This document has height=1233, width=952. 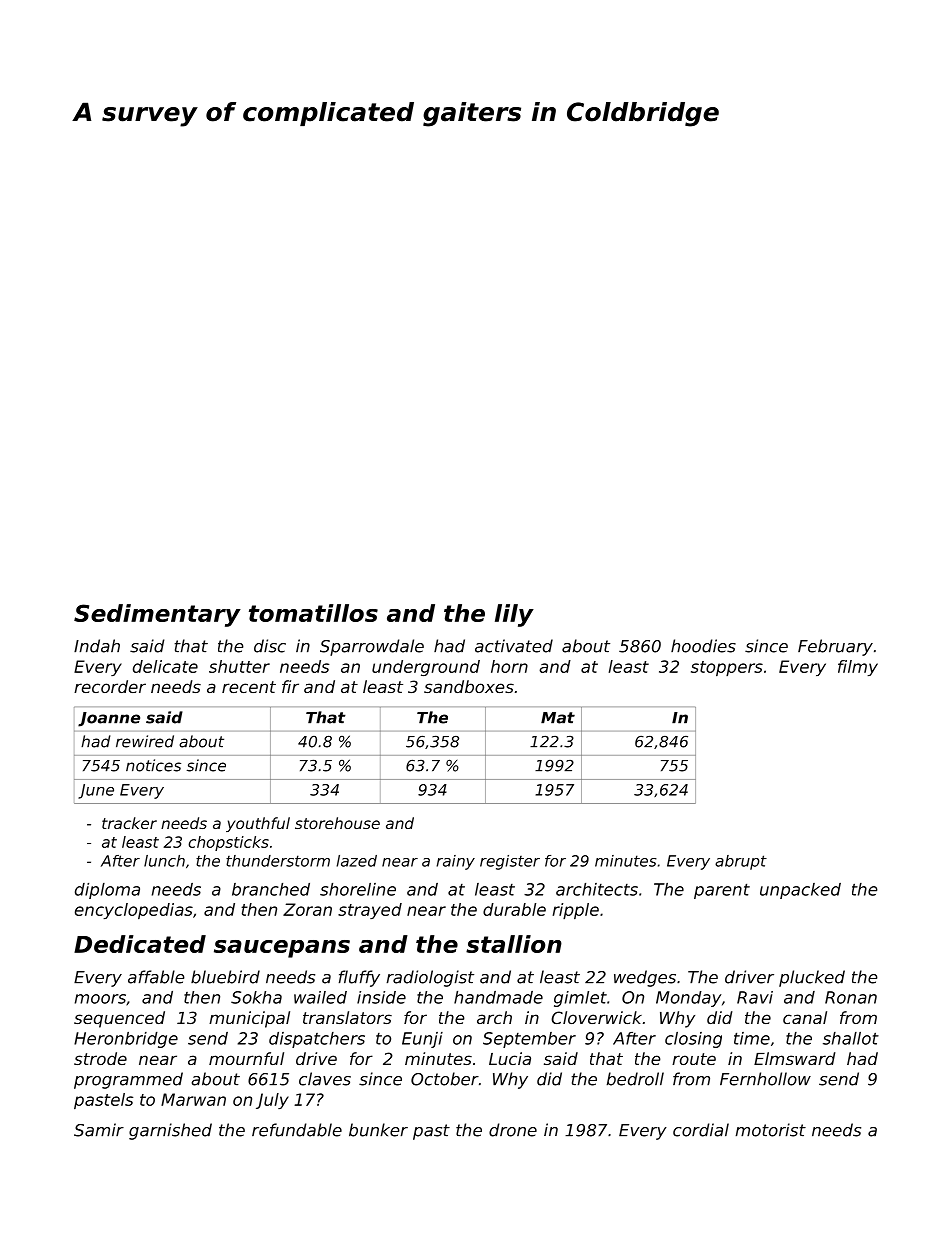 What do you see at coordinates (313, 613) in the document?
I see `tomatillos` at bounding box center [313, 613].
